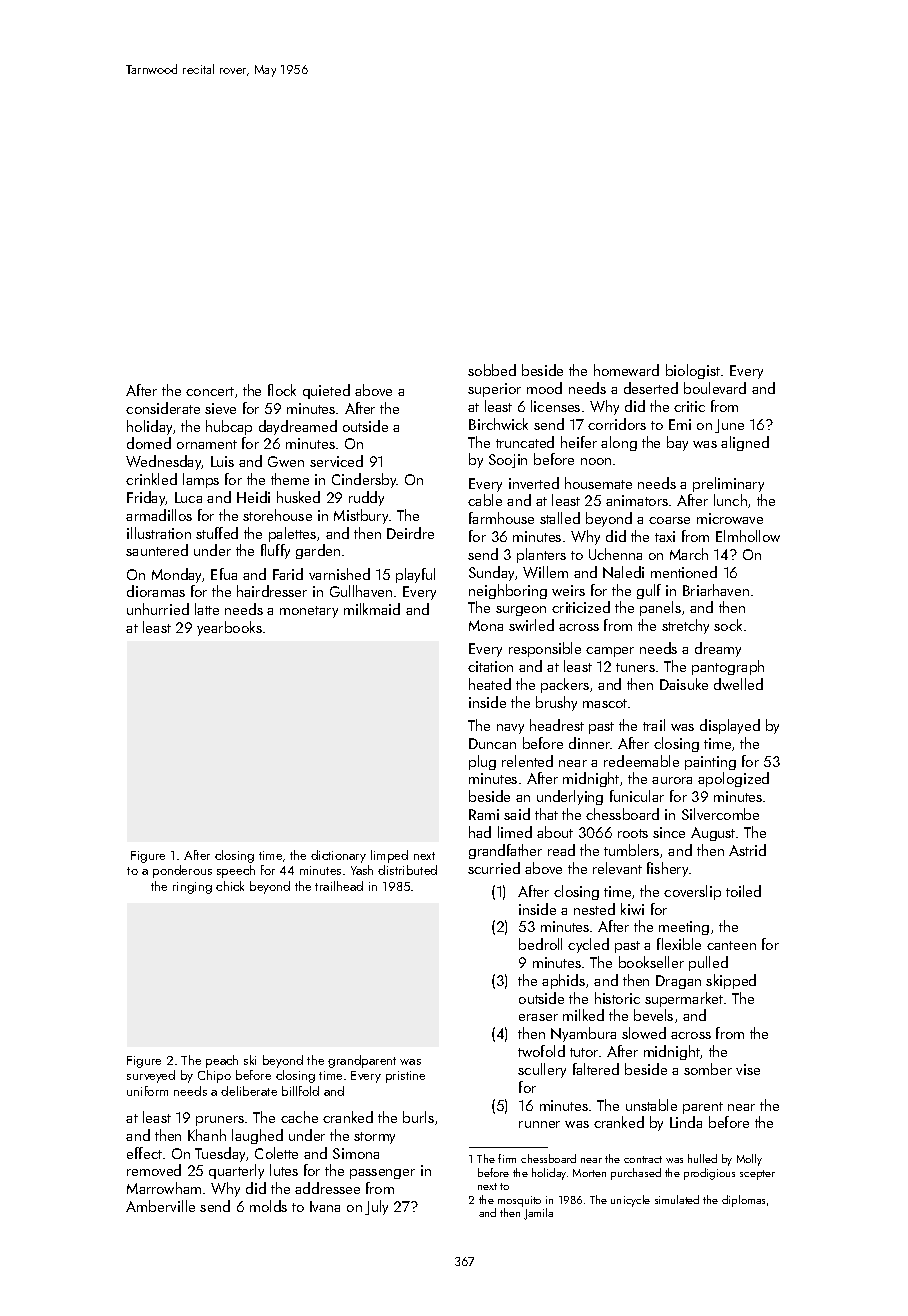 This screenshot has width=908, height=1316. I want to click on unhurried, so click(158, 609).
